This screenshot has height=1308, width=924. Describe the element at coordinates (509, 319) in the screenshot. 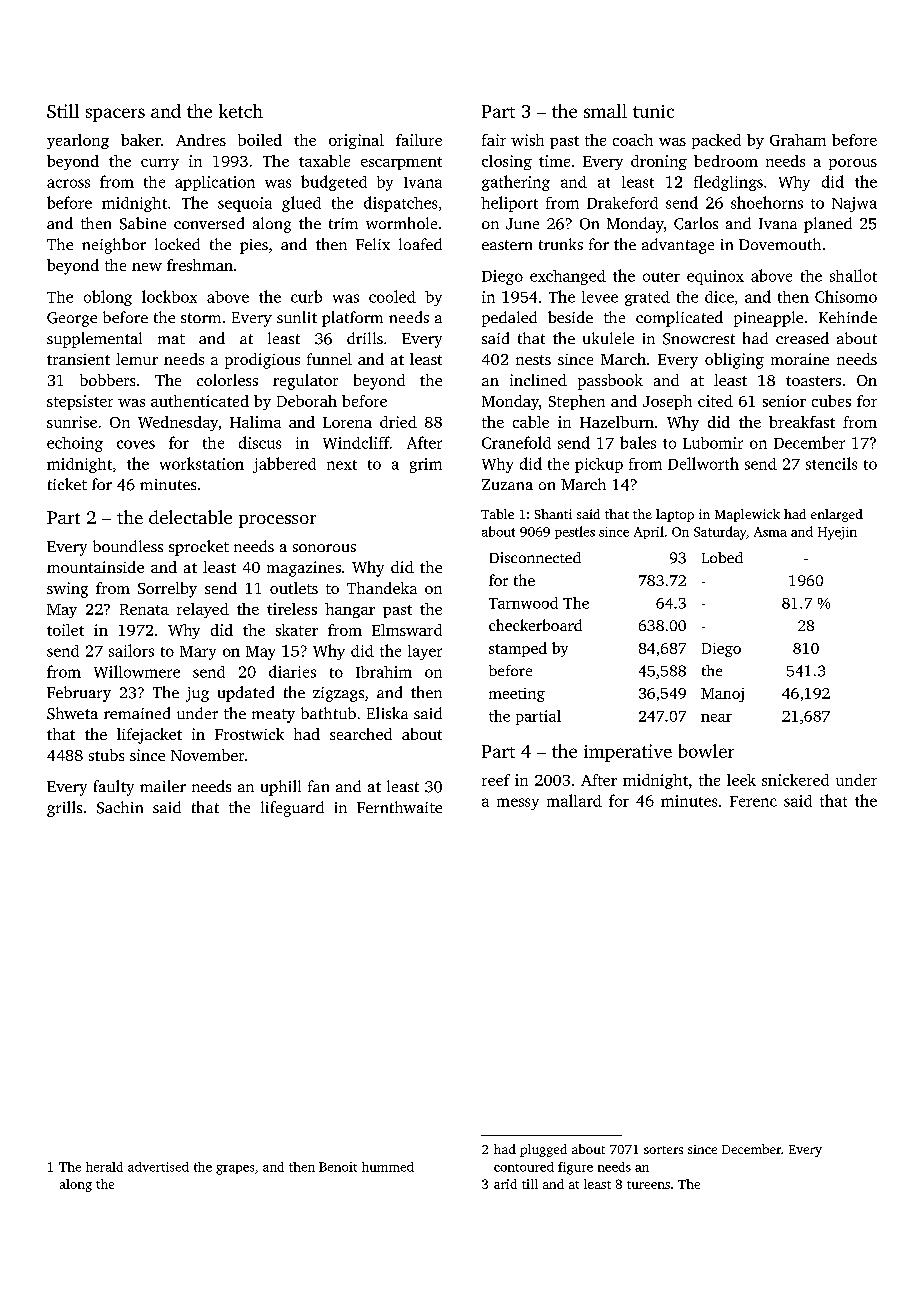

I see `pedaled` at that location.
